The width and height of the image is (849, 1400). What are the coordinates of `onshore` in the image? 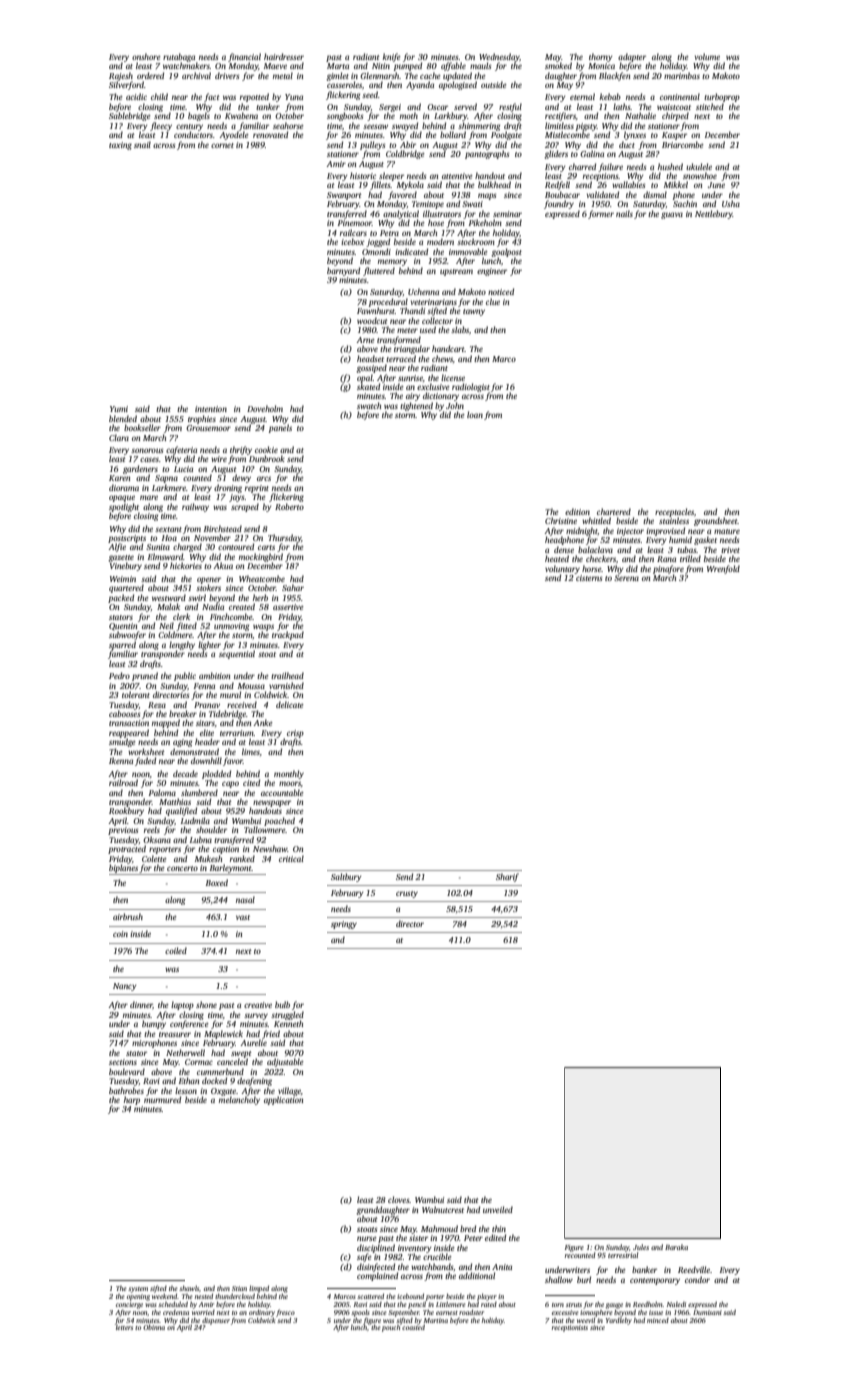 It's located at (146, 56).
